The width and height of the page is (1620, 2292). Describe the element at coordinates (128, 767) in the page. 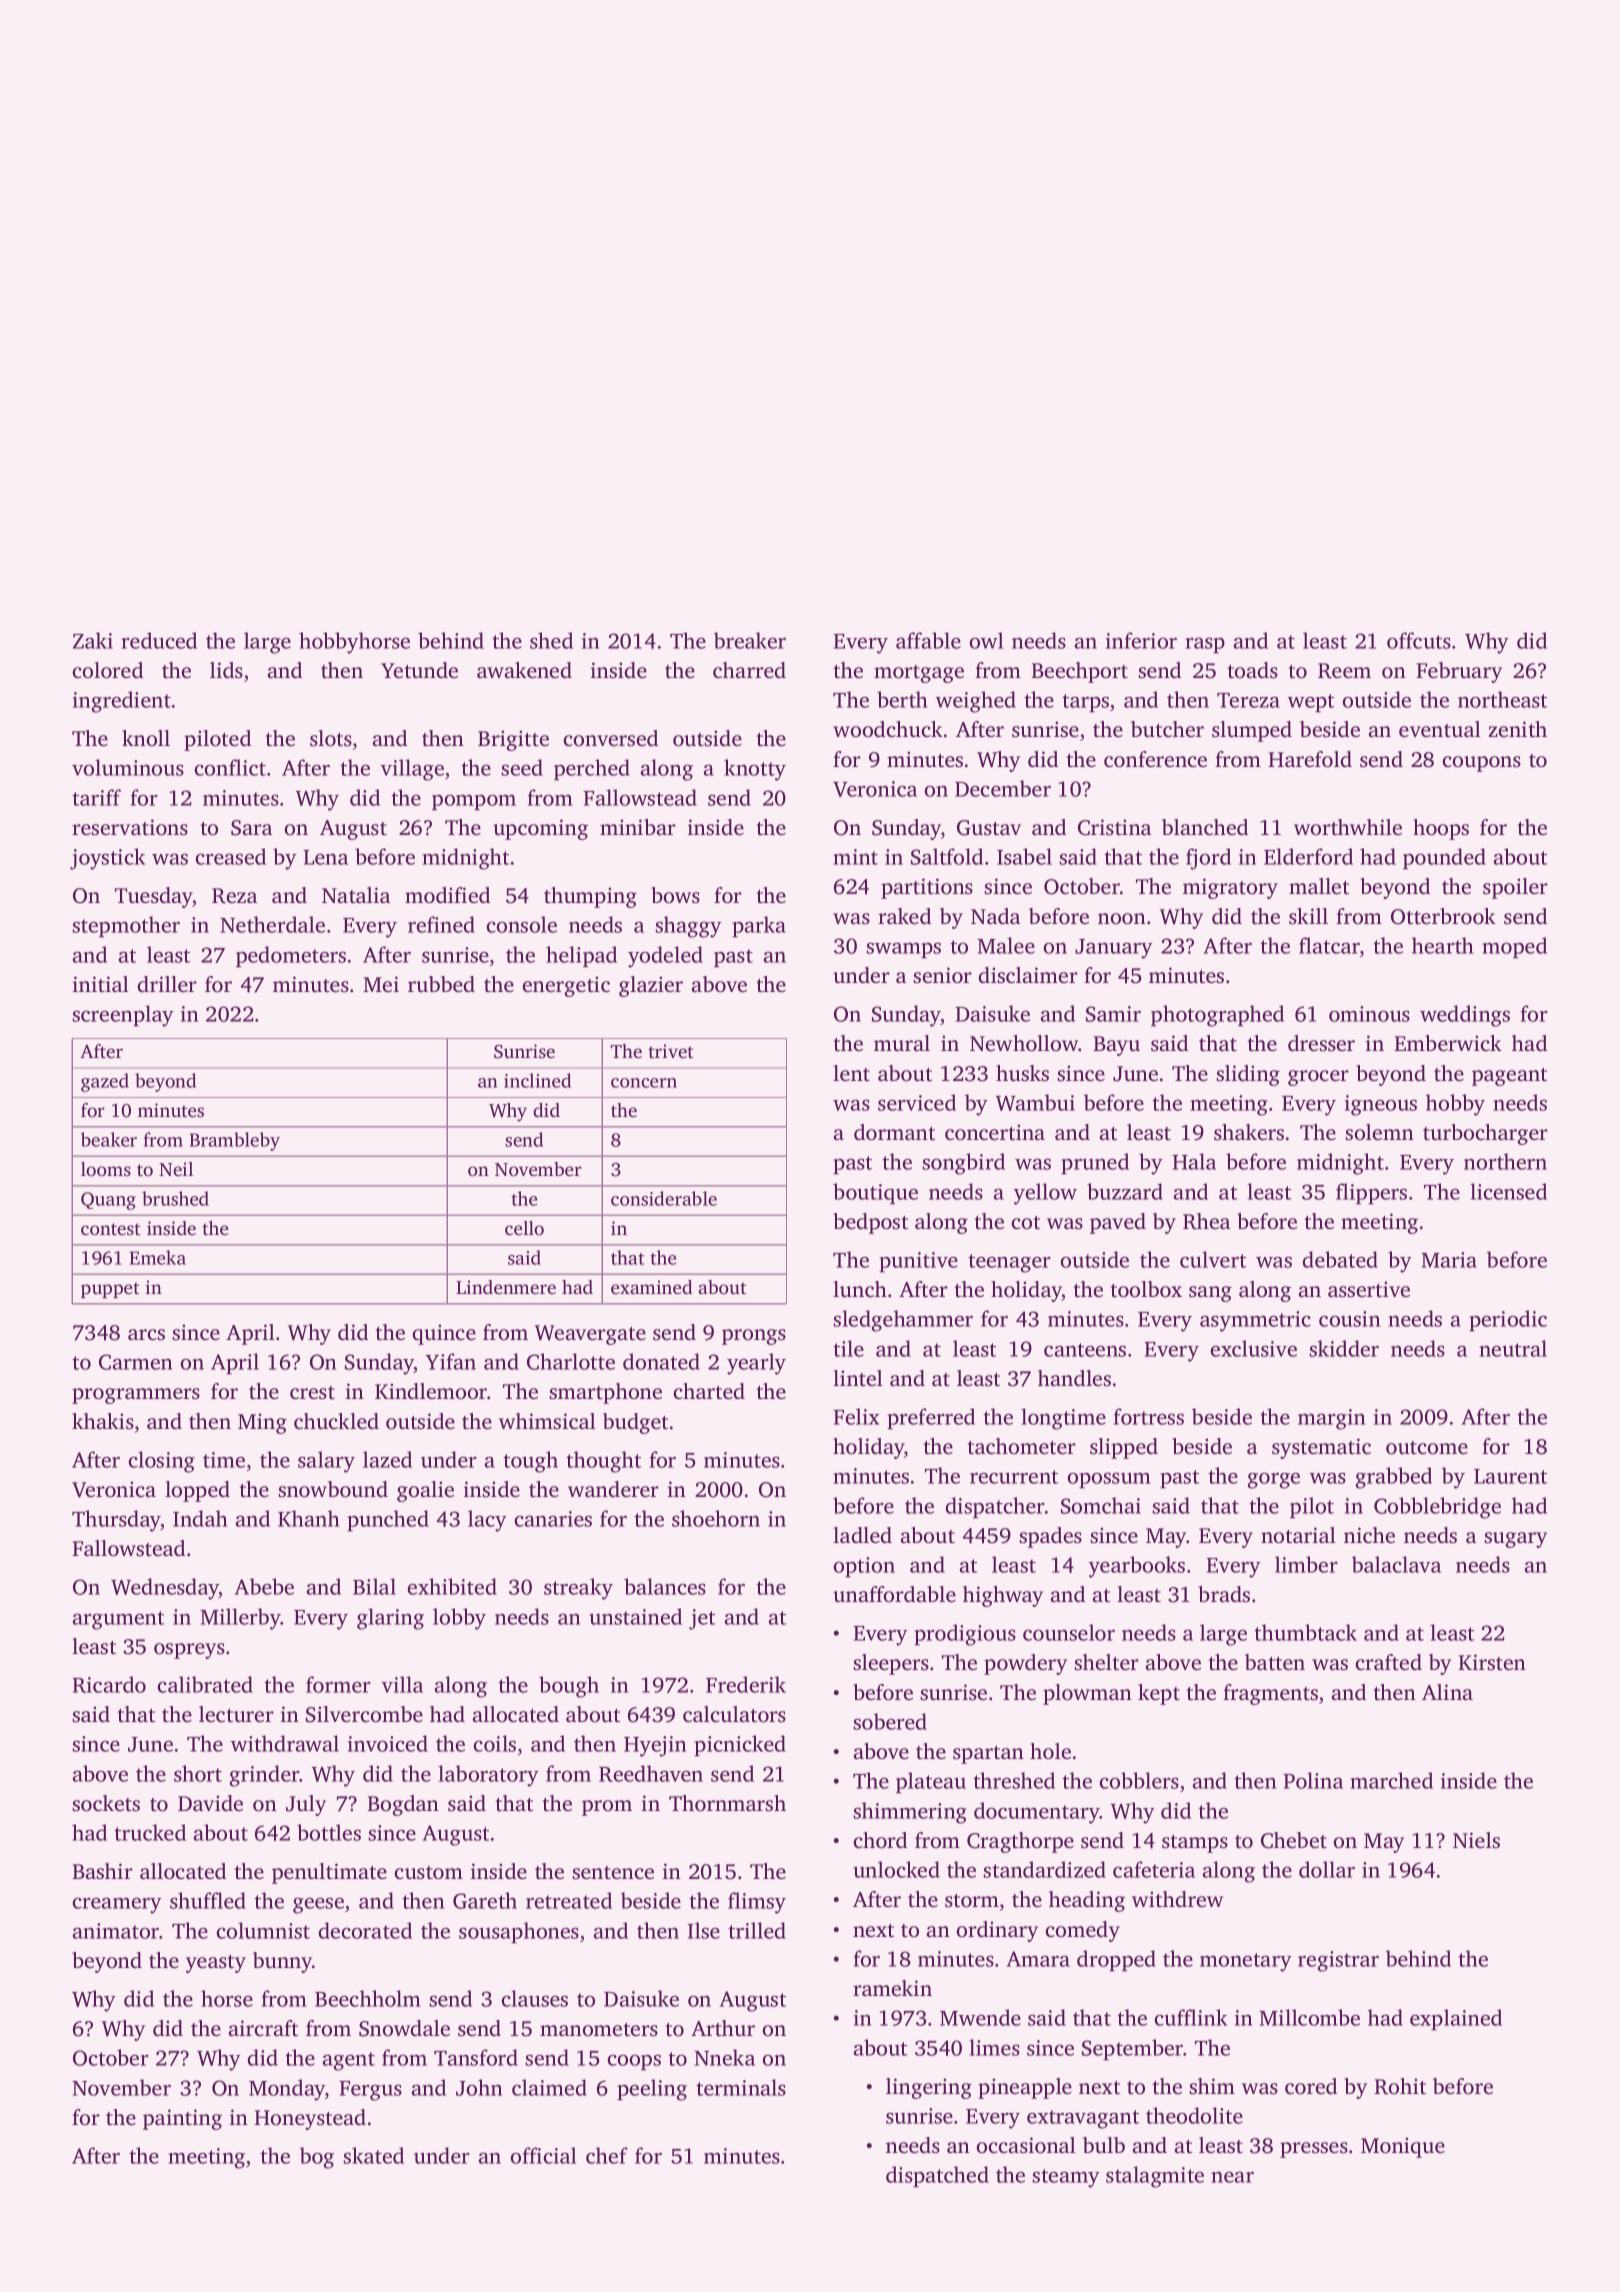

I see `voluminous` at that location.
